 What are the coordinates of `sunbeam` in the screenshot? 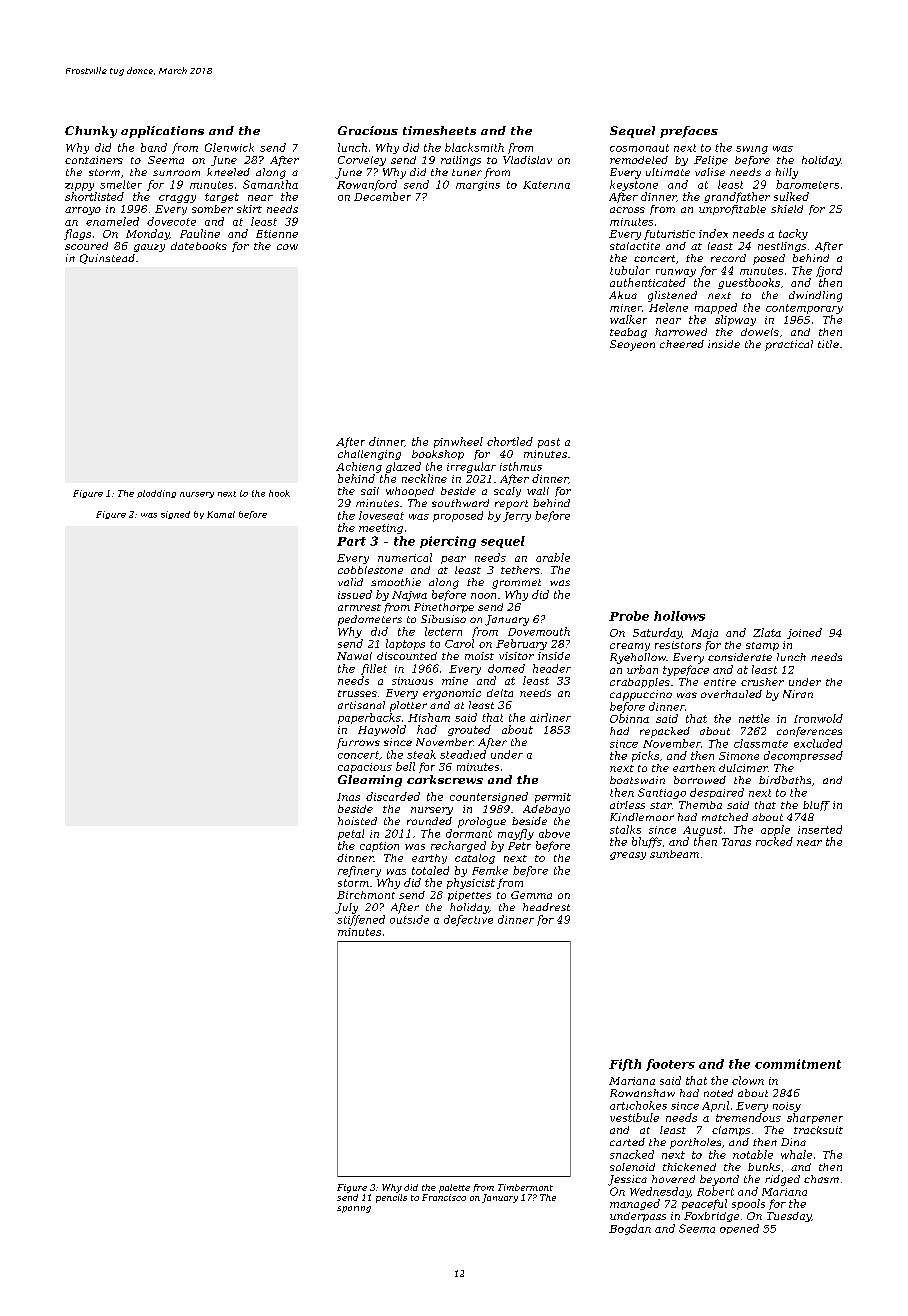 It's located at (674, 854).
